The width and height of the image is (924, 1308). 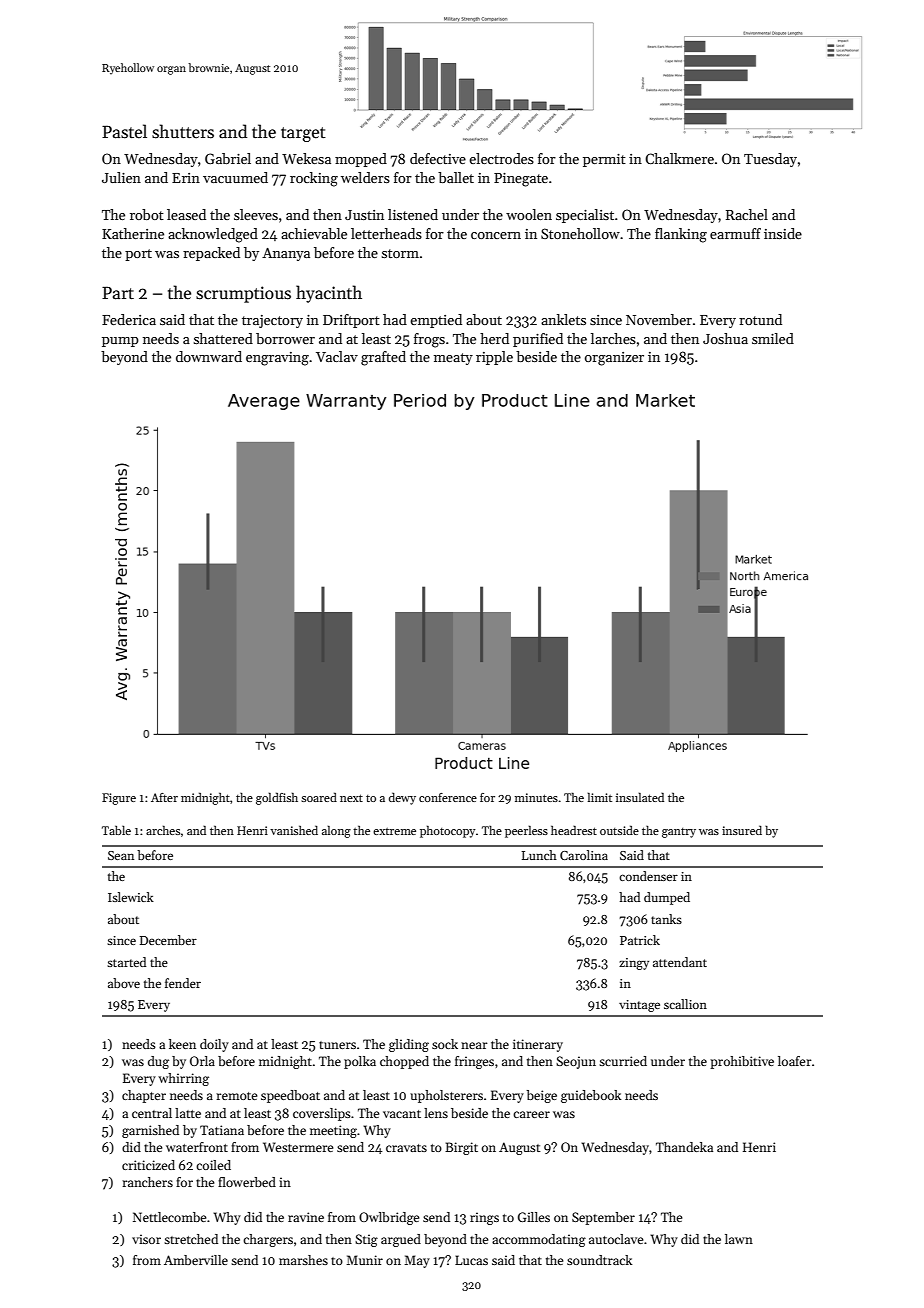 I want to click on downward, so click(x=209, y=356).
